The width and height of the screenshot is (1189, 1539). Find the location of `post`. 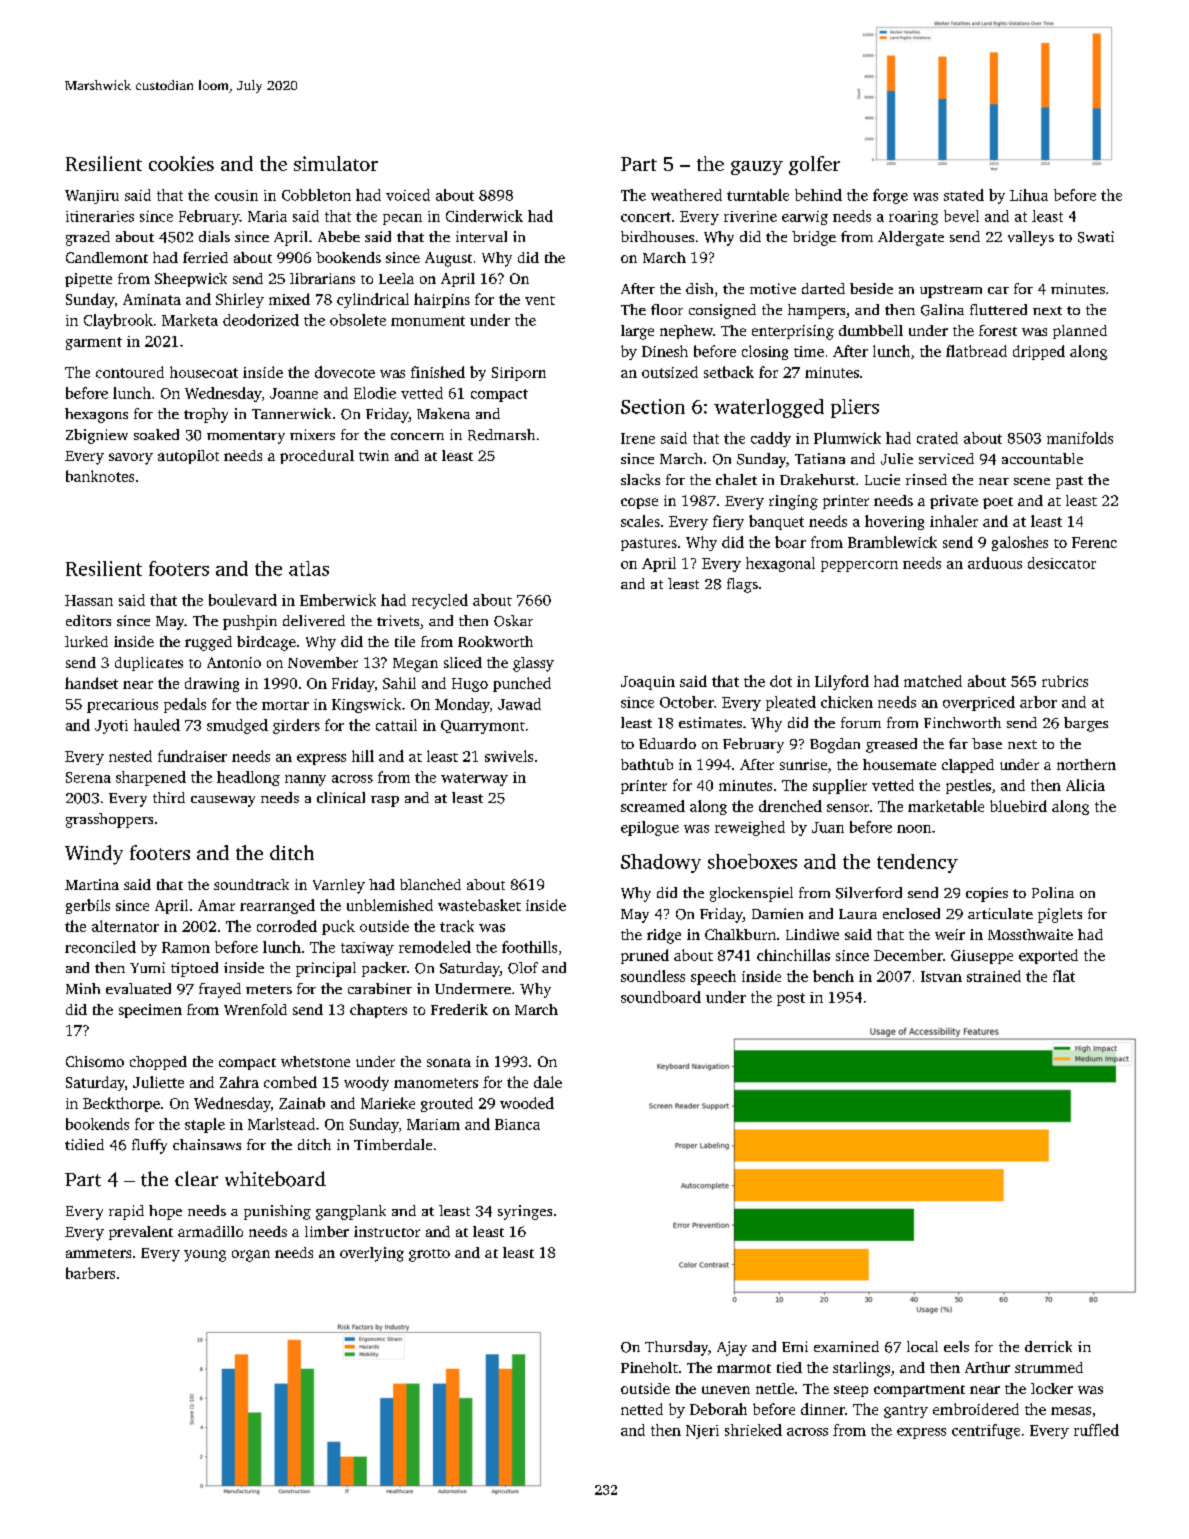

post is located at coordinates (791, 999).
